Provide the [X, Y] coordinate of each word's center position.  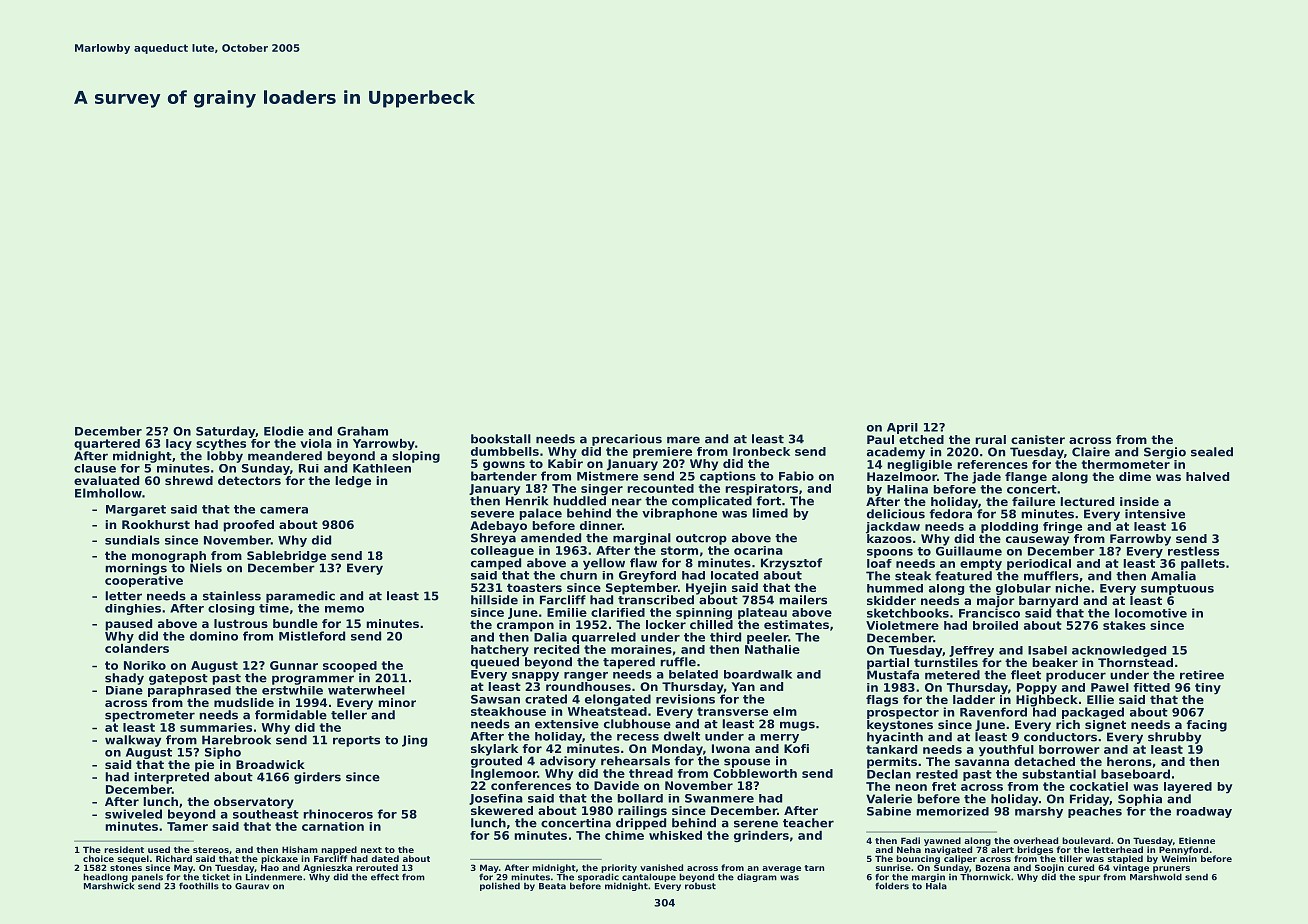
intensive [1155, 514]
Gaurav [252, 886]
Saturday [225, 432]
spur [1089, 878]
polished [500, 886]
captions [728, 477]
